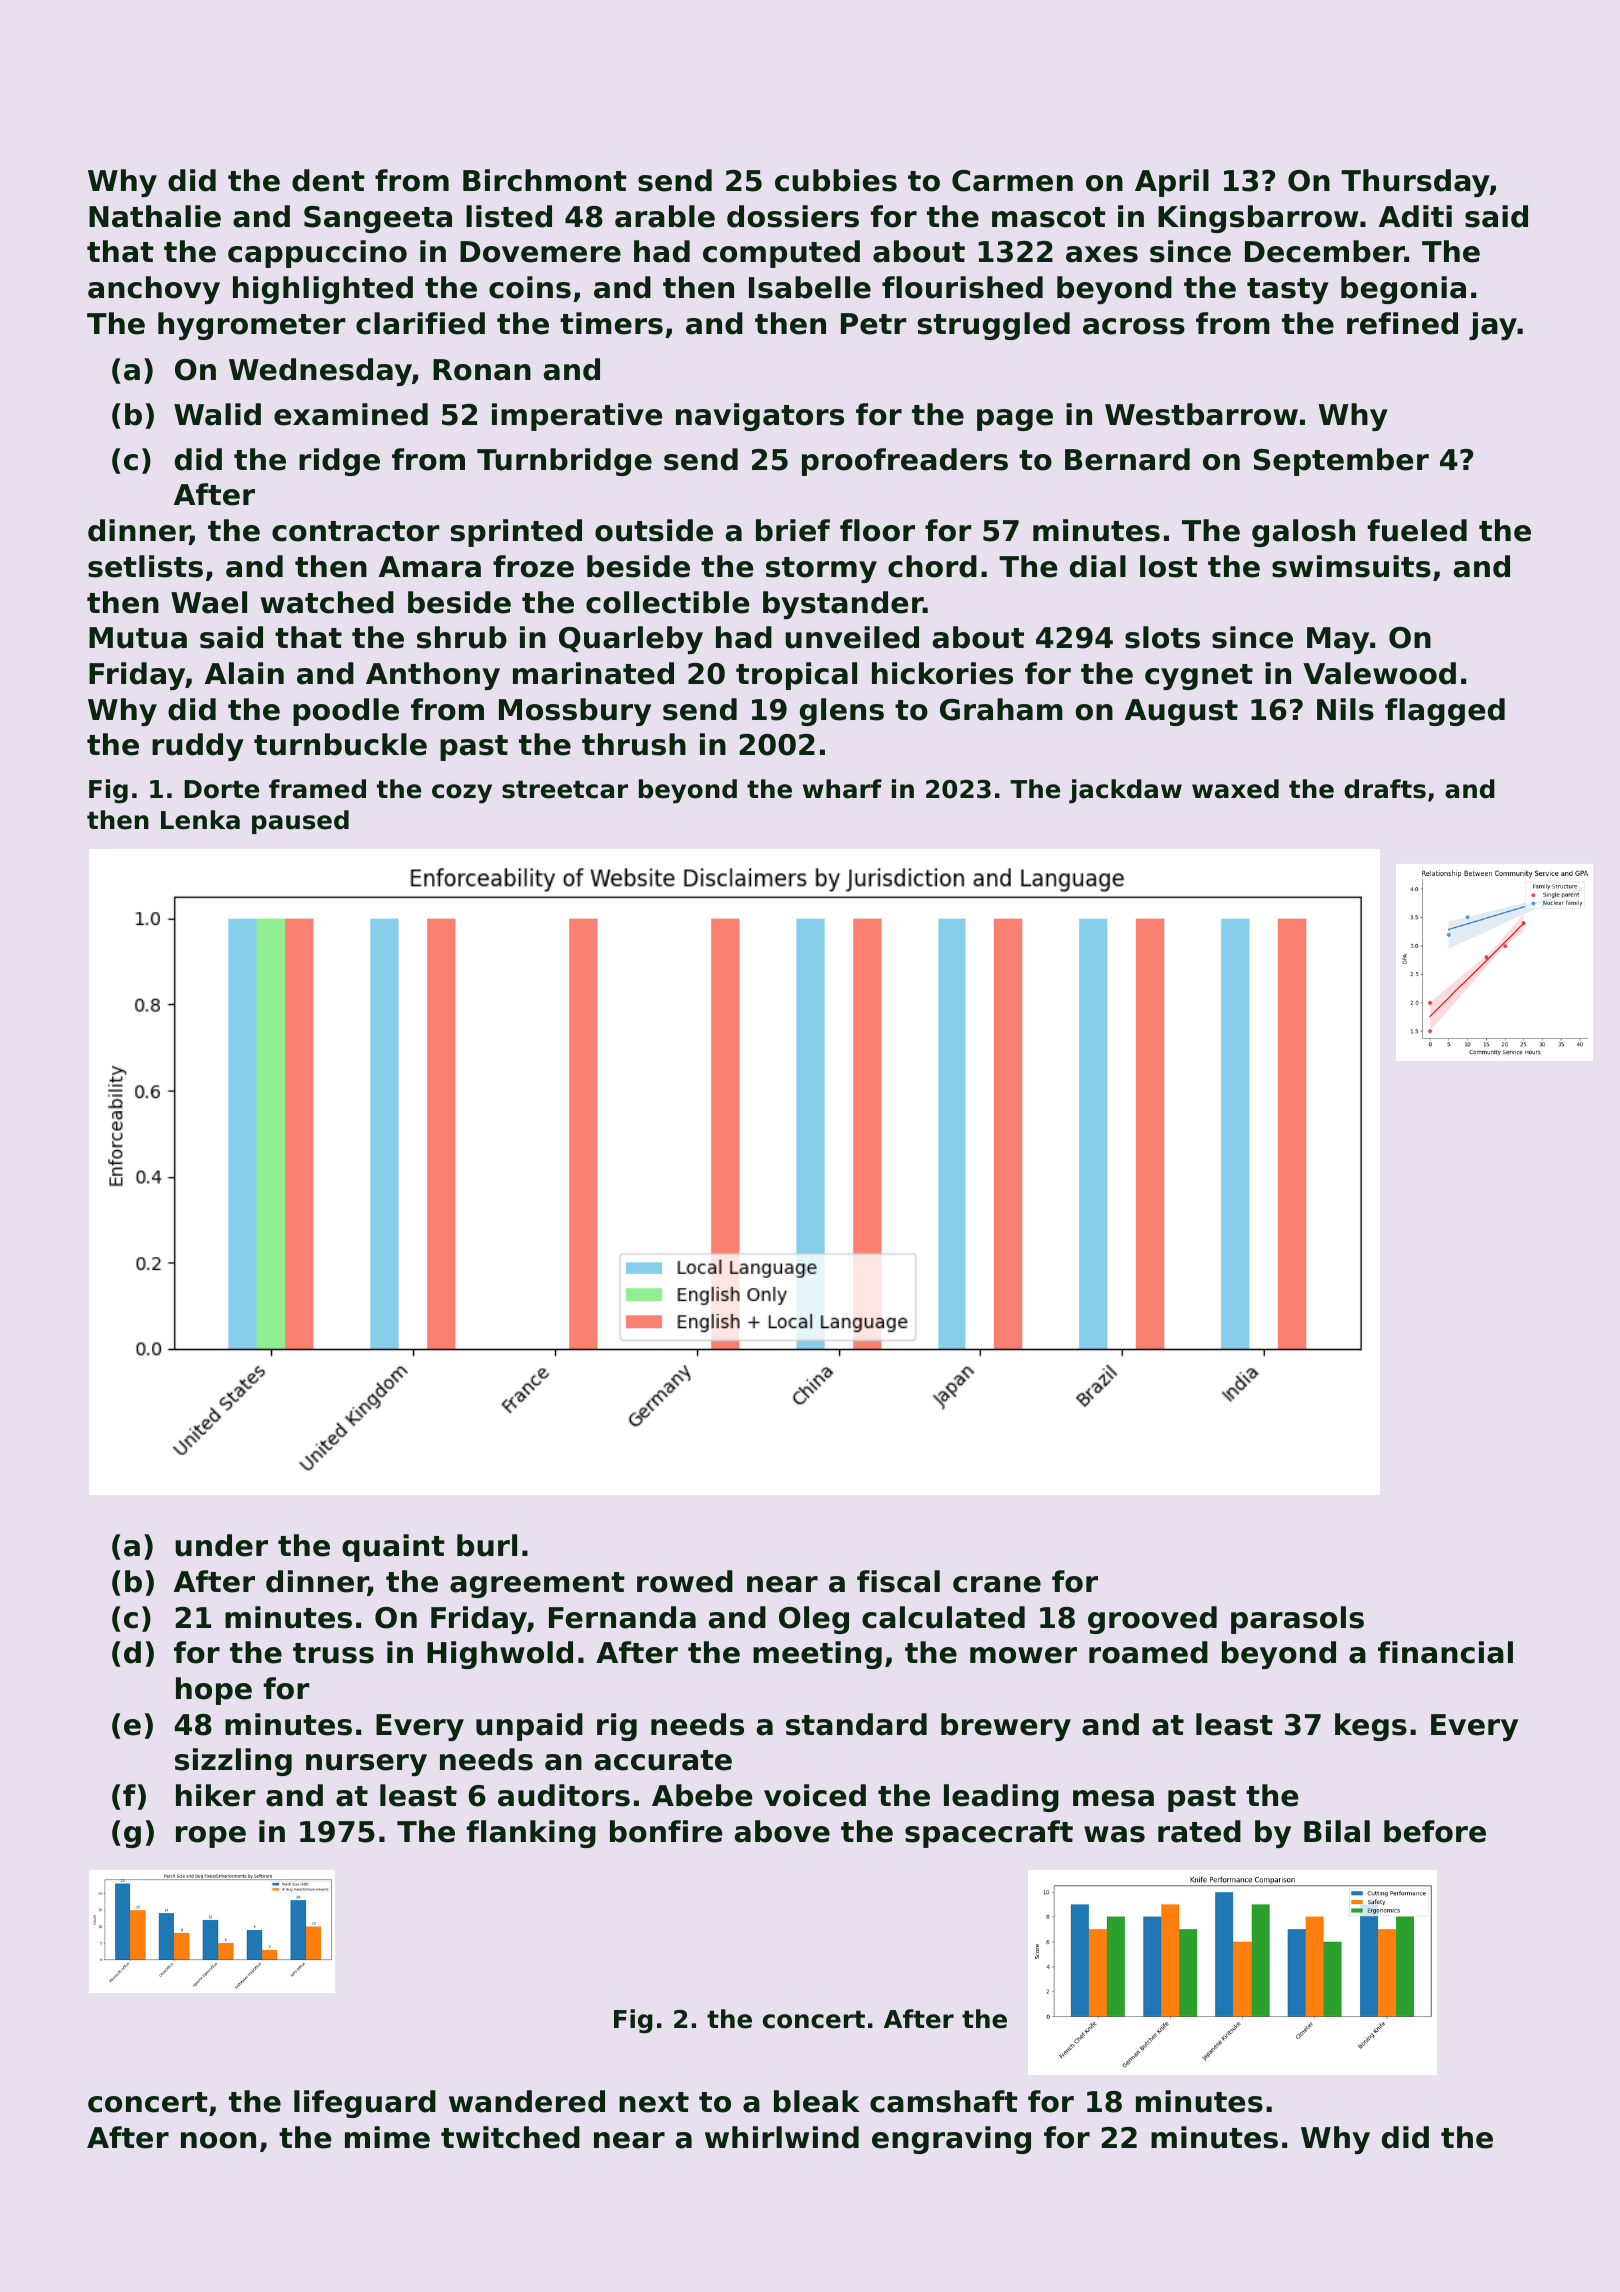 This document has width=1620, height=2292. Describe the element at coordinates (898, 1581) in the document. I see `fiscal` at that location.
